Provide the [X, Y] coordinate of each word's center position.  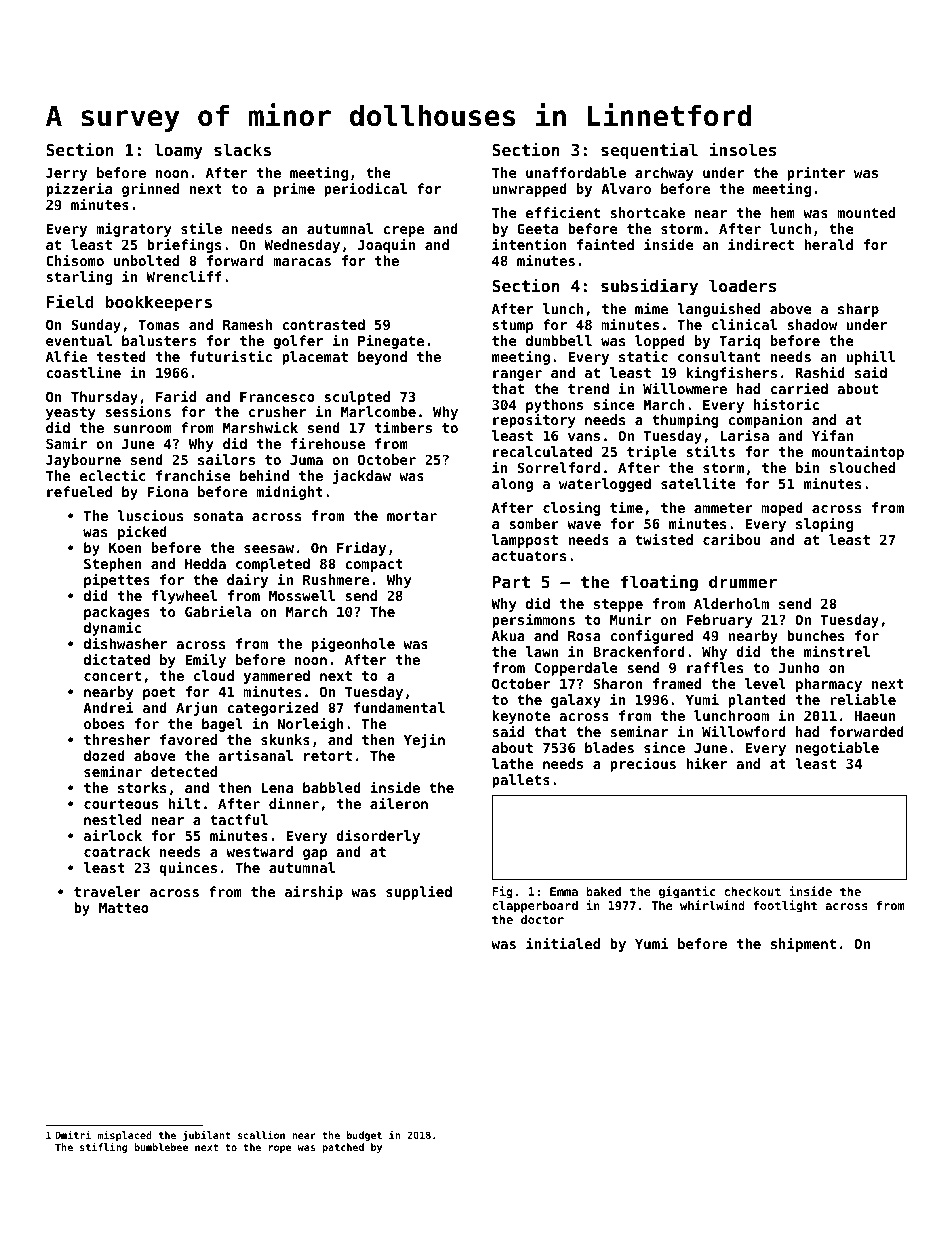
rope [280, 1149]
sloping [824, 524]
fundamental [399, 707]
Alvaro [626, 188]
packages [117, 613]
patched [343, 1148]
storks [142, 787]
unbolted [146, 260]
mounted [866, 212]
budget [364, 1136]
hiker [706, 763]
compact [374, 565]
